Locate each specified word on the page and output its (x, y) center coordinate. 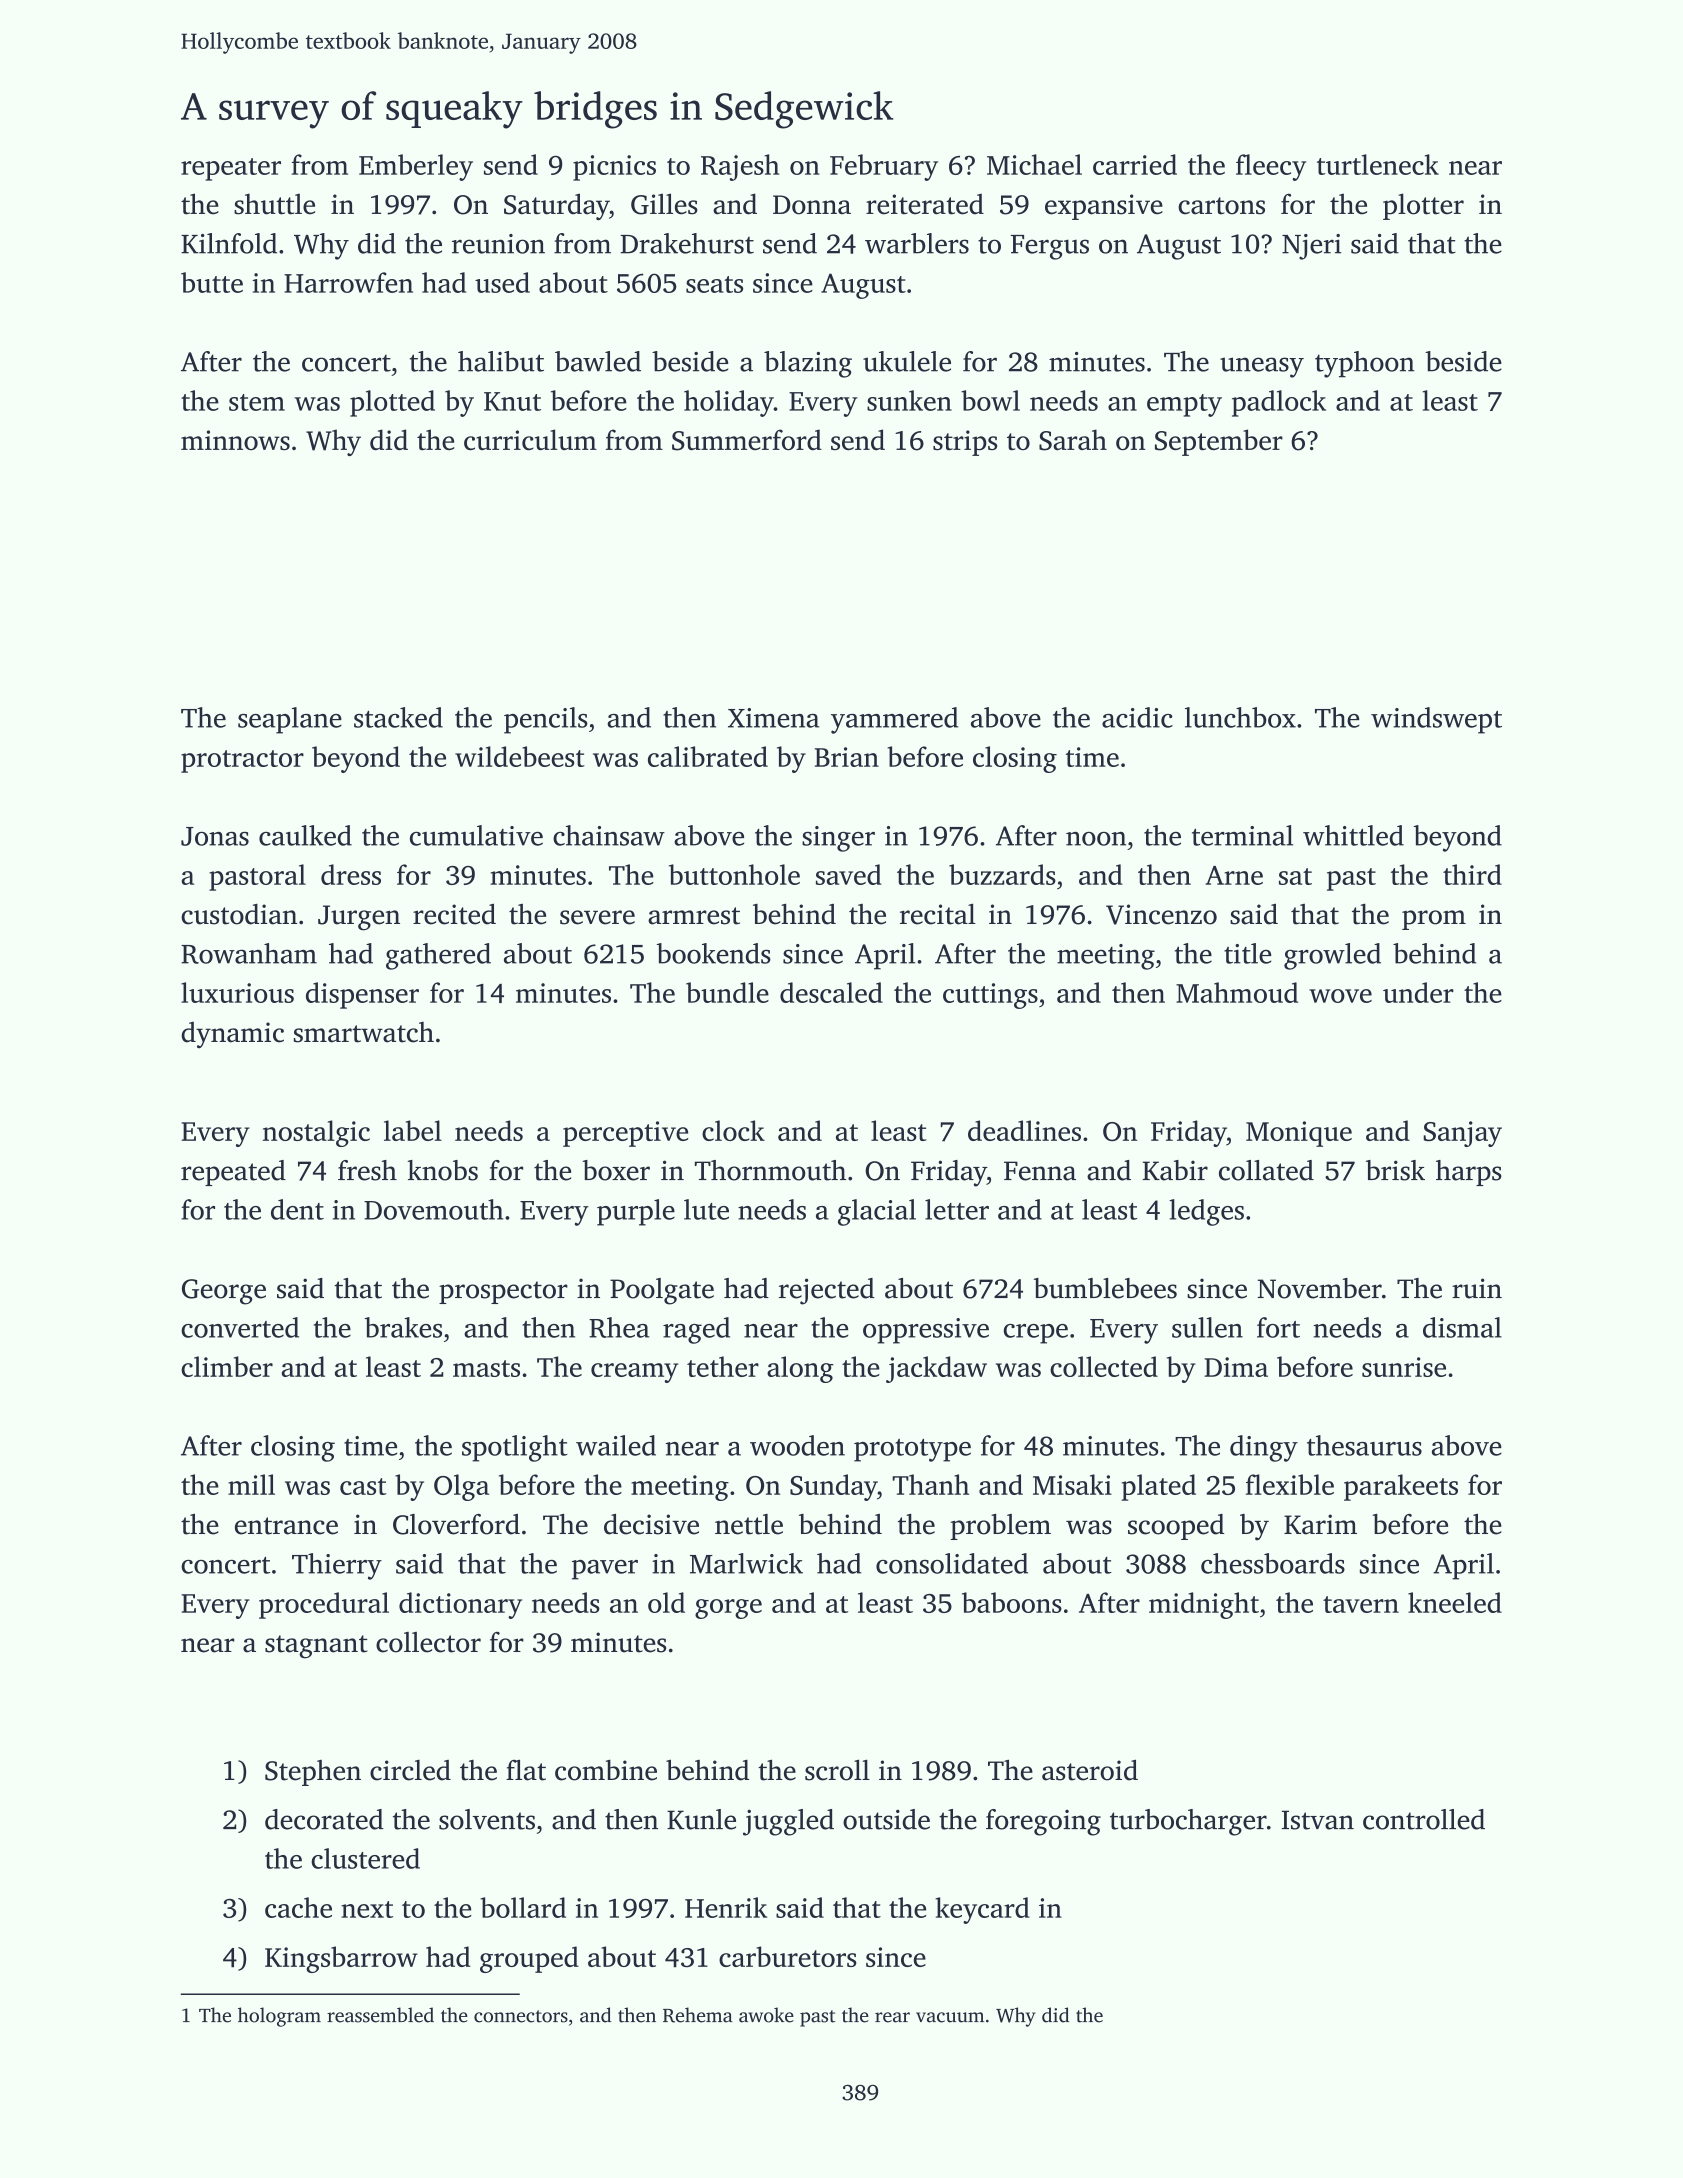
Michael (1034, 164)
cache (298, 1907)
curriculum (530, 439)
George (224, 1292)
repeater (231, 169)
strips (965, 443)
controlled (1424, 1819)
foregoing (1043, 1822)
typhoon (1365, 364)
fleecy (1271, 167)
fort (1278, 1327)
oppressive (926, 1331)
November (1319, 1288)
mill (251, 1484)
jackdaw (936, 1369)
